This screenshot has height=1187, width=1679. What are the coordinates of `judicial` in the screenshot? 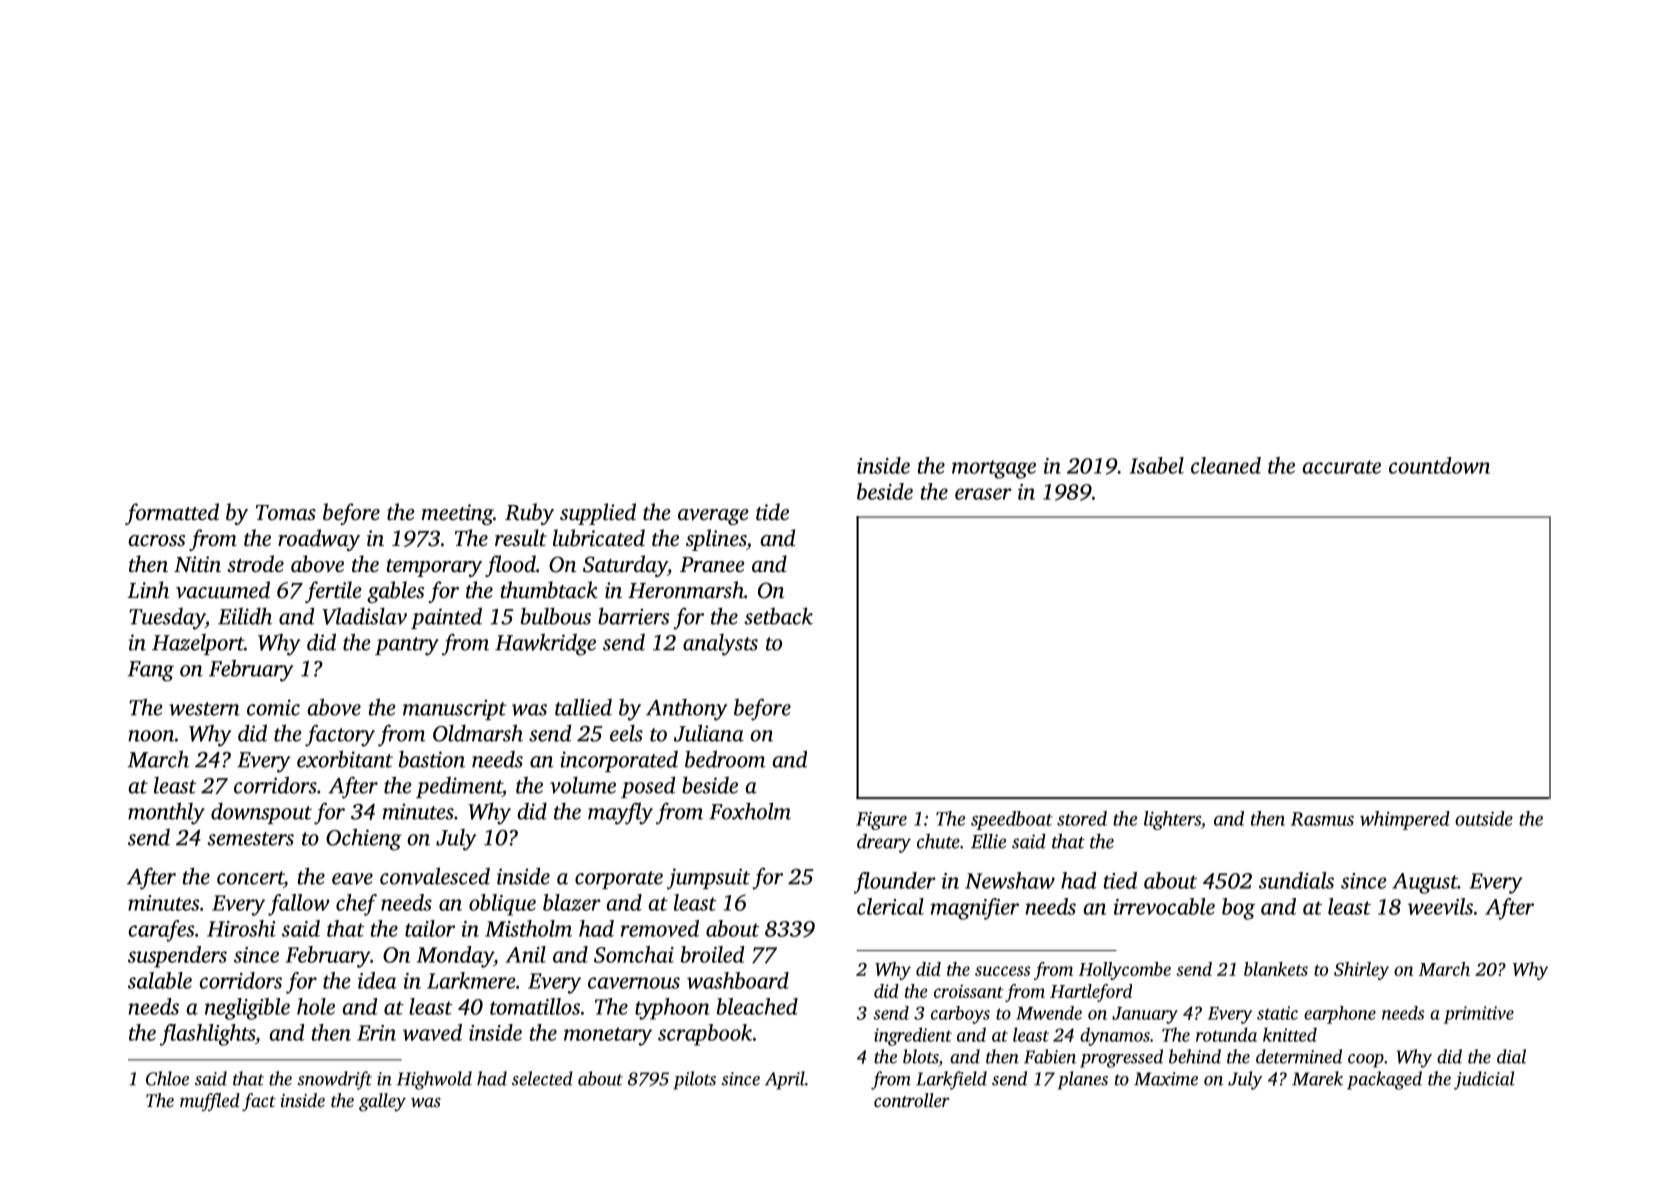 It's located at (1484, 1080).
